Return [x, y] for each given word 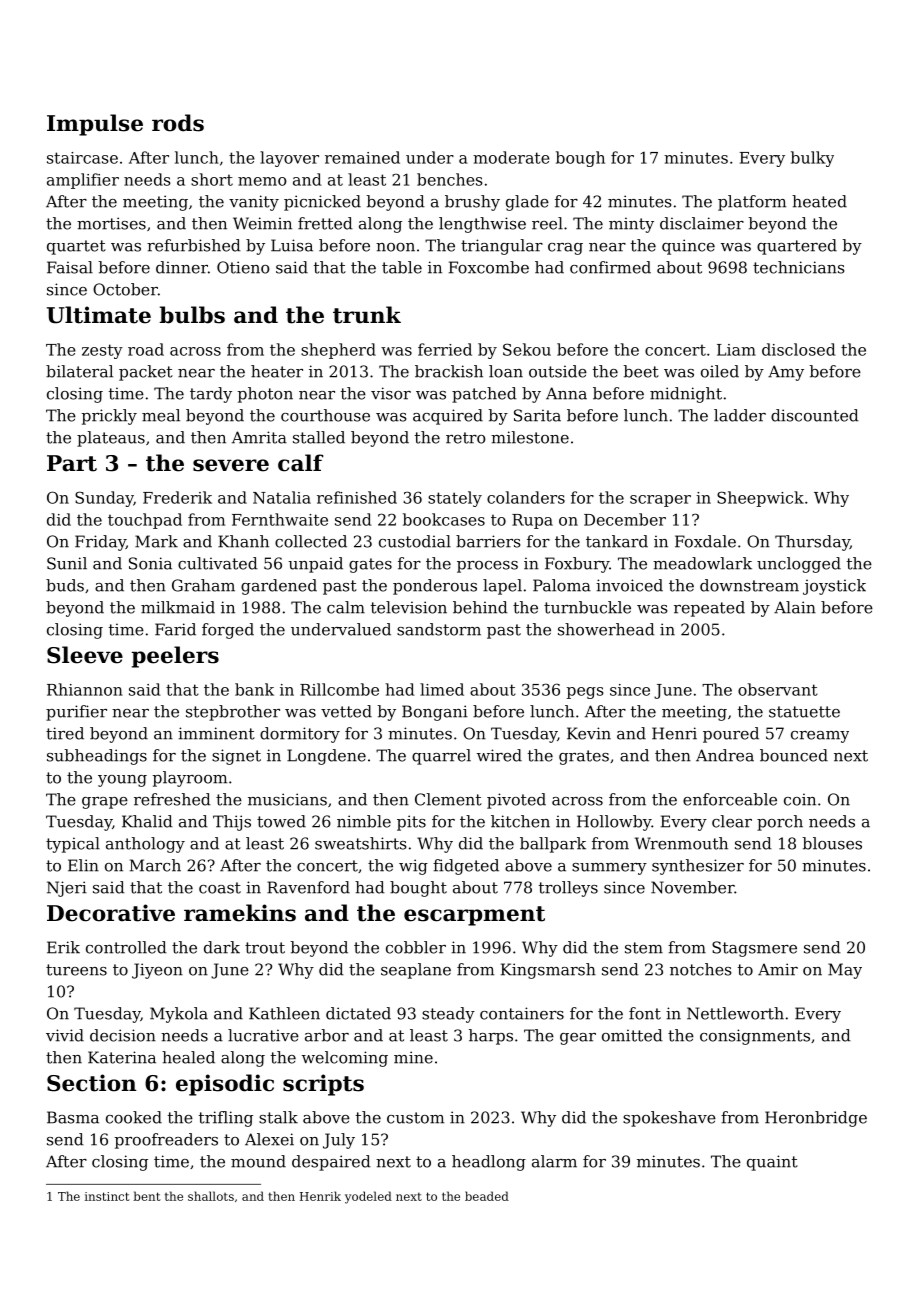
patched [484, 395]
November [692, 887]
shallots [211, 1196]
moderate [511, 157]
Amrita [259, 437]
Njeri [67, 889]
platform [752, 203]
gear [578, 1039]
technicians [799, 267]
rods [178, 123]
